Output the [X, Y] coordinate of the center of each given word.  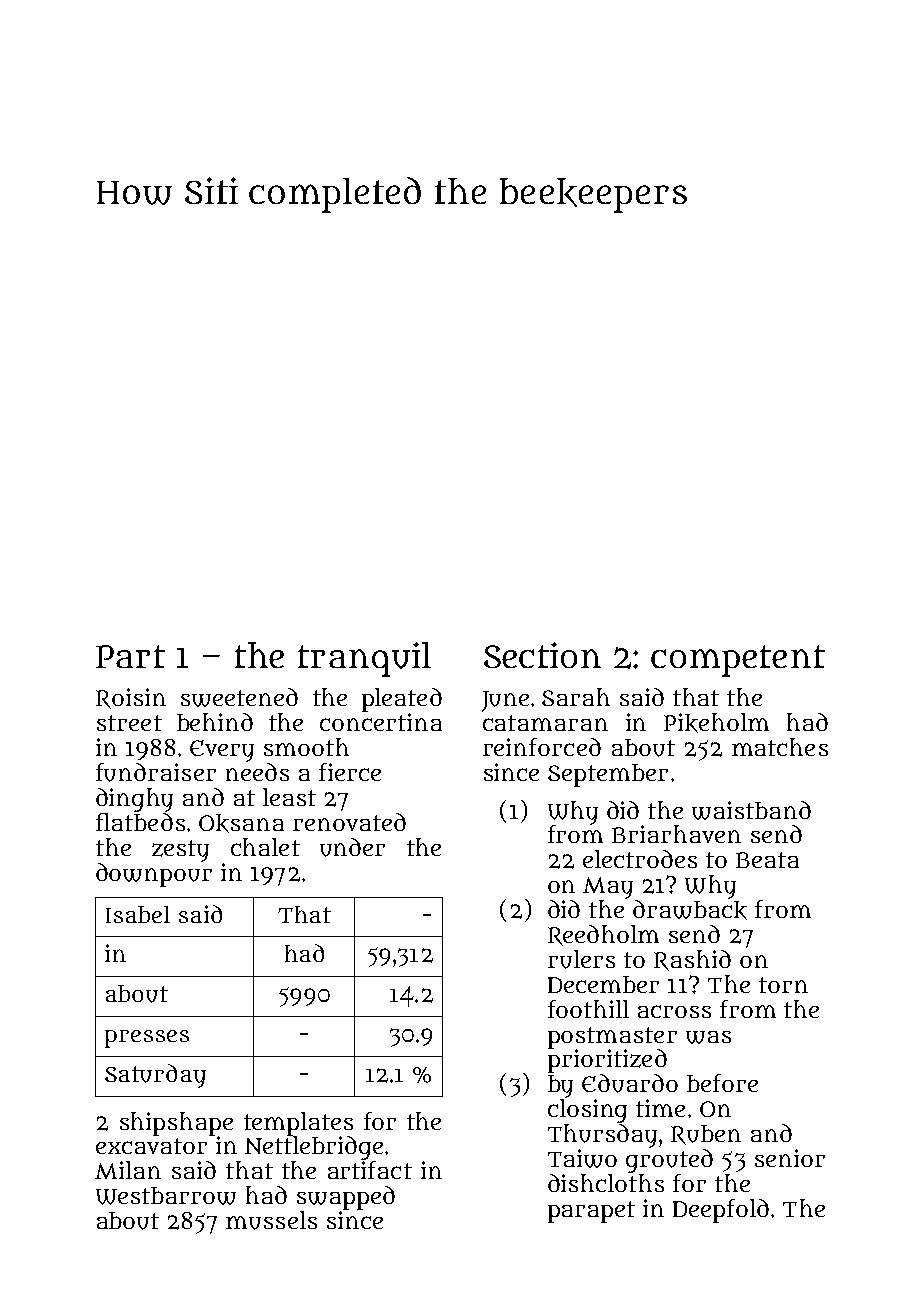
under [352, 847]
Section [542, 655]
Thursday [602, 1136]
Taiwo [582, 1158]
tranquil [364, 659]
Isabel [138, 914]
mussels [271, 1220]
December [603, 984]
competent [738, 661]
